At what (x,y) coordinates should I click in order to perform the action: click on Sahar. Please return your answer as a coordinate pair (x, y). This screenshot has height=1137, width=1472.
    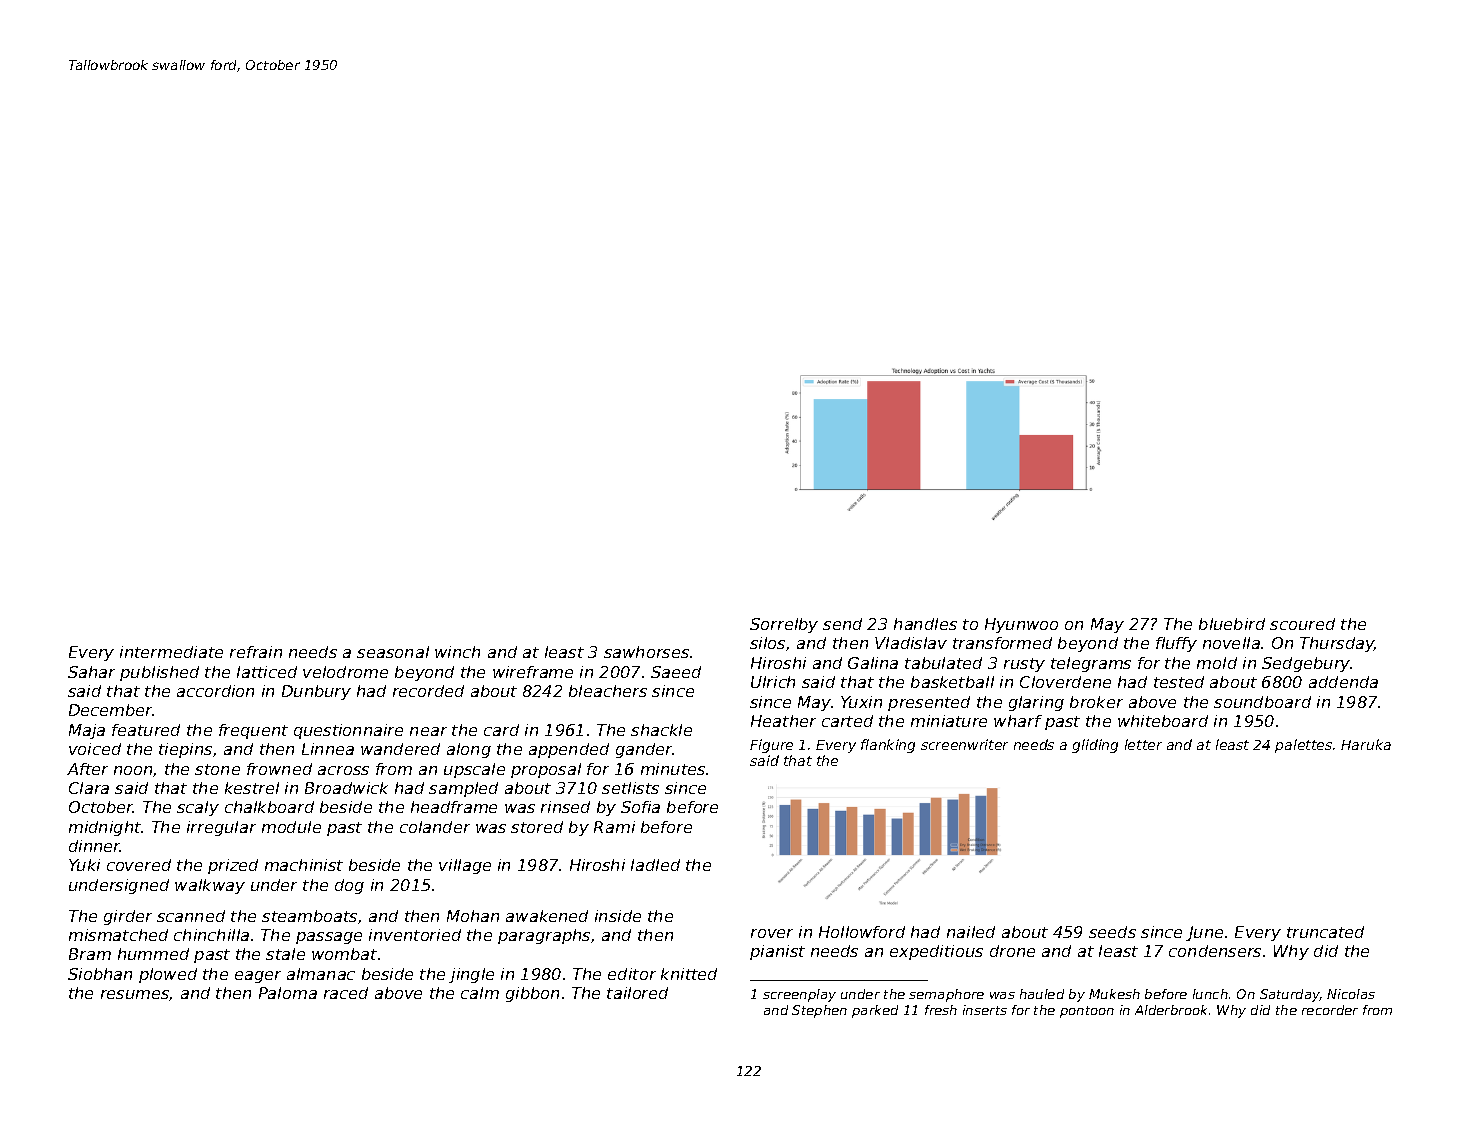
    Looking at the image, I should click on (91, 672).
